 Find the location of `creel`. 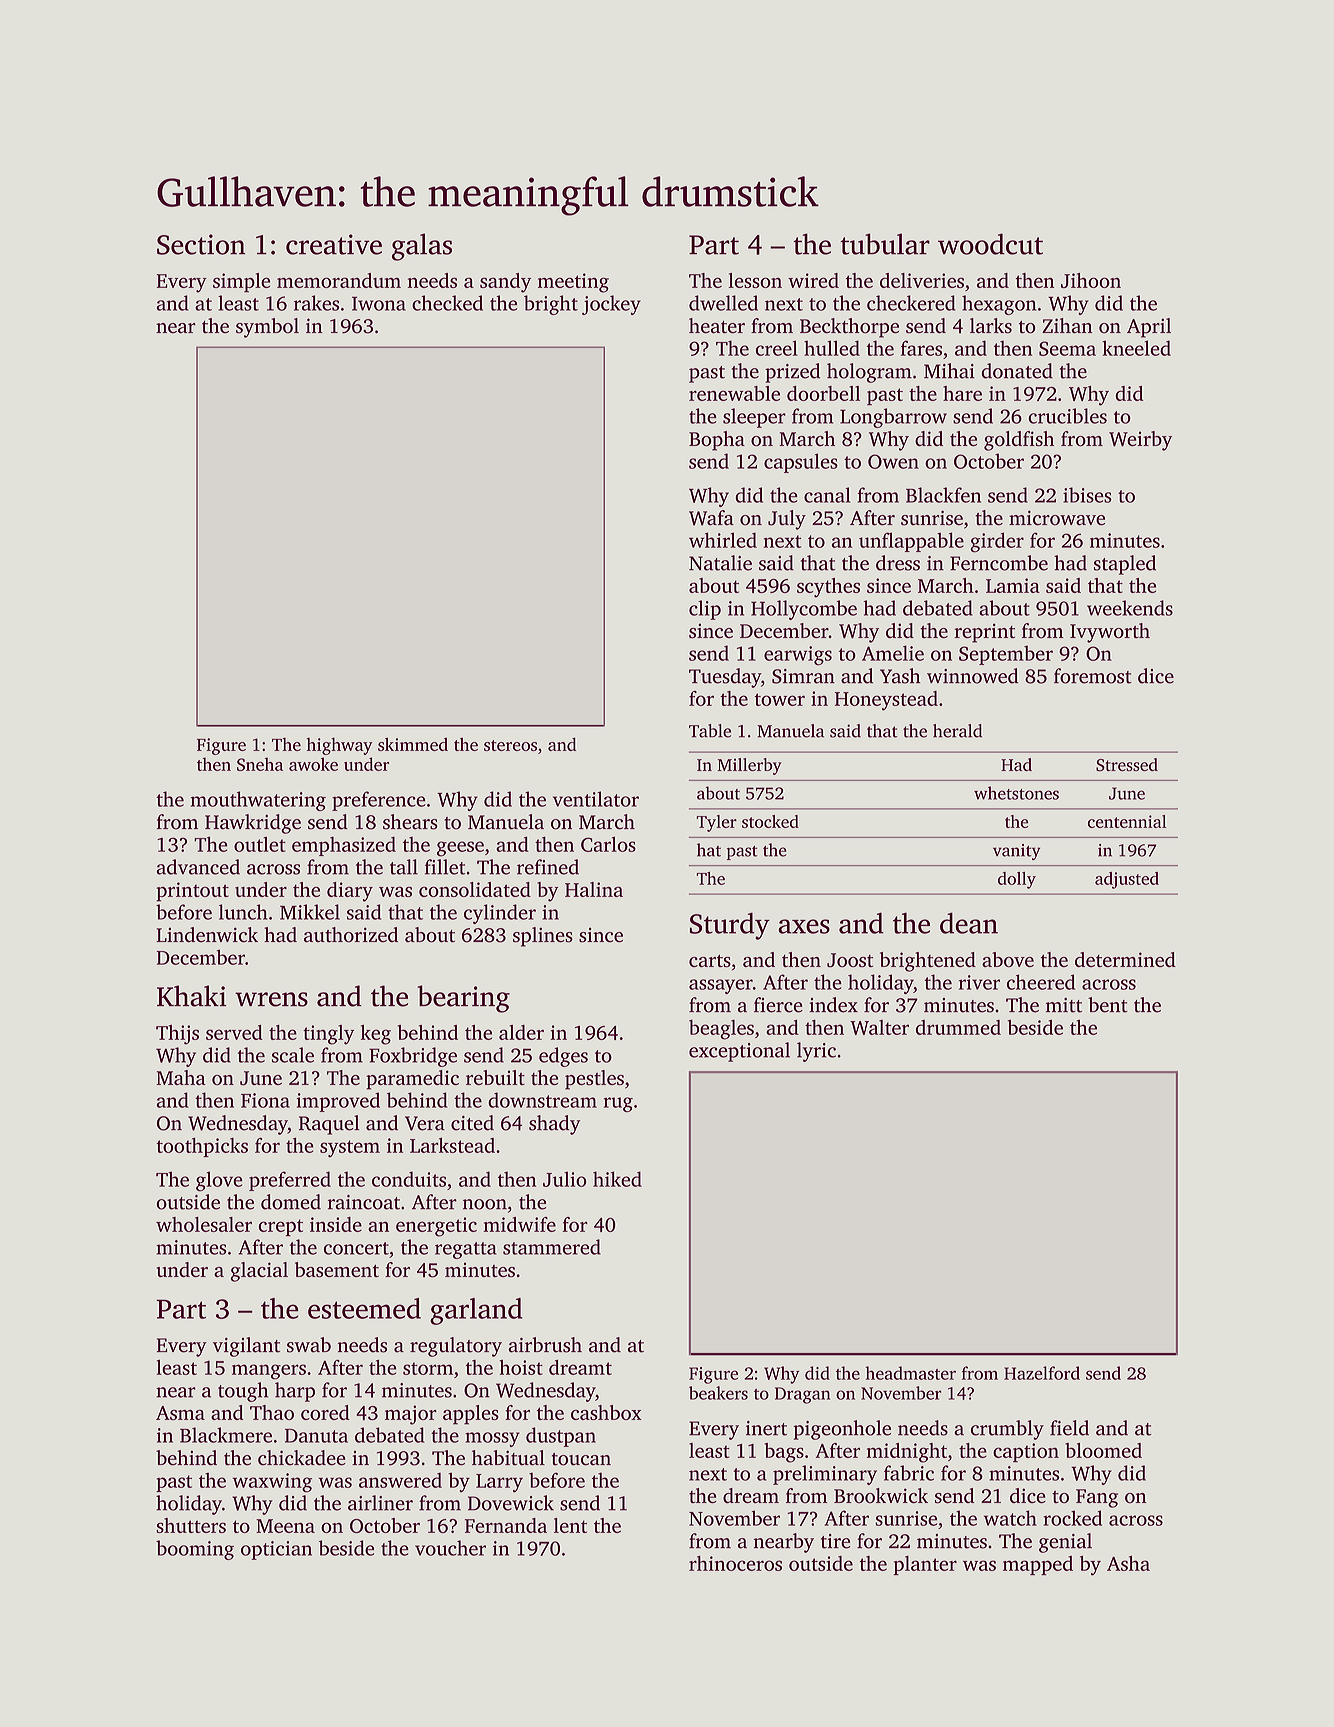

creel is located at coordinates (777, 348).
